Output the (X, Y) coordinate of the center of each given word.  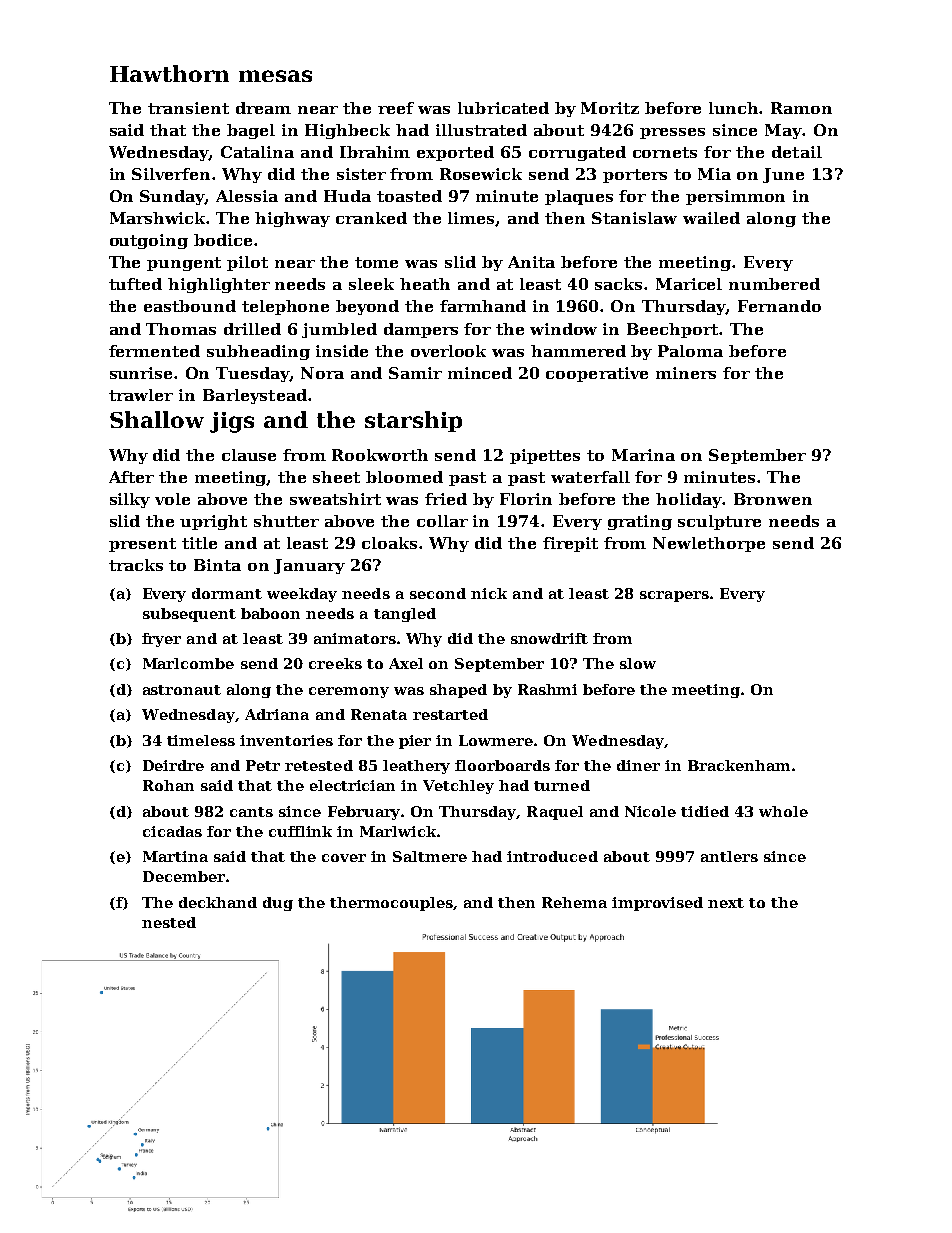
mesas (275, 76)
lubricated (503, 108)
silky (130, 500)
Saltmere (430, 856)
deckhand (218, 902)
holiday (689, 500)
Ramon (801, 108)
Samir (415, 373)
